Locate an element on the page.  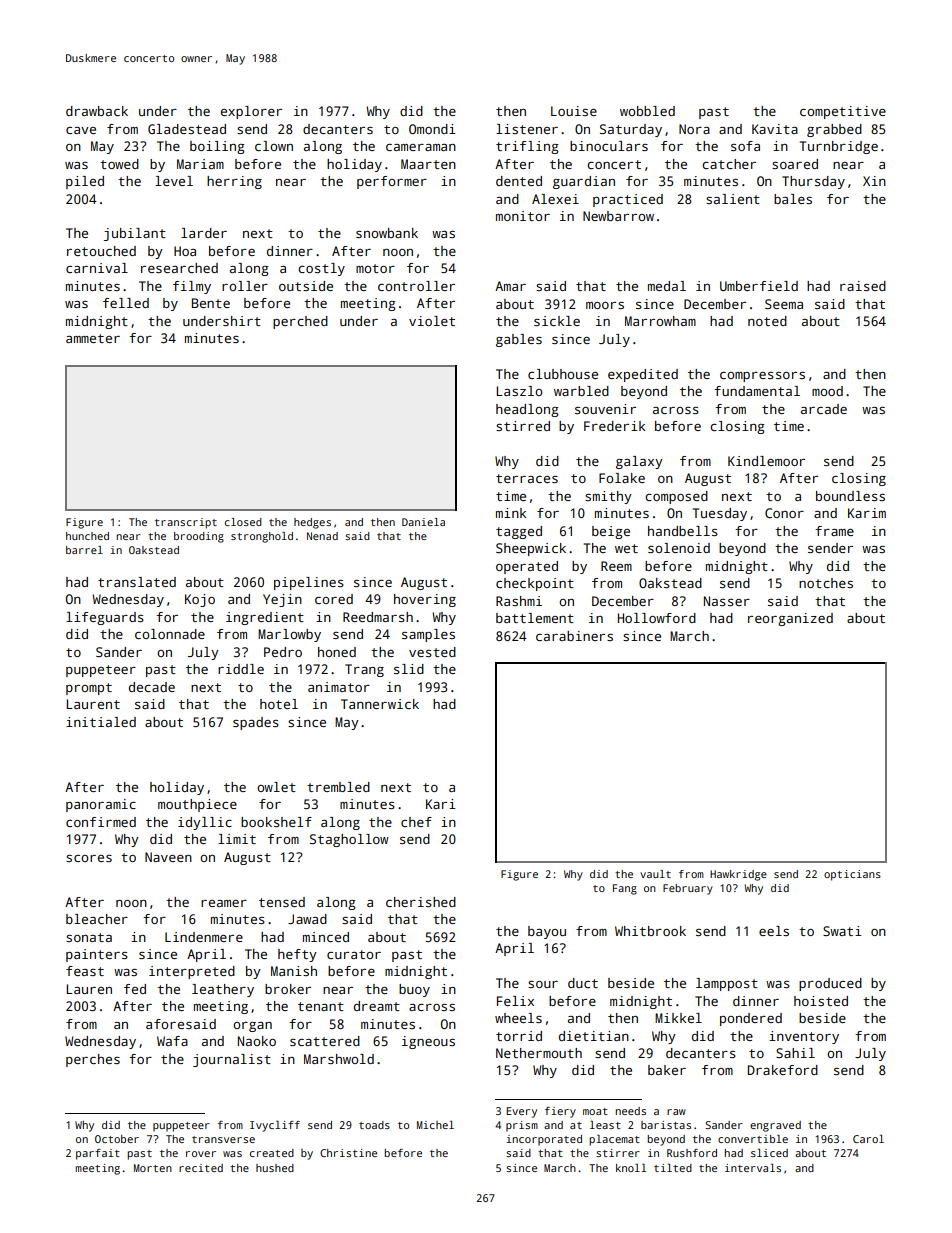
intervals is located at coordinates (753, 1168).
